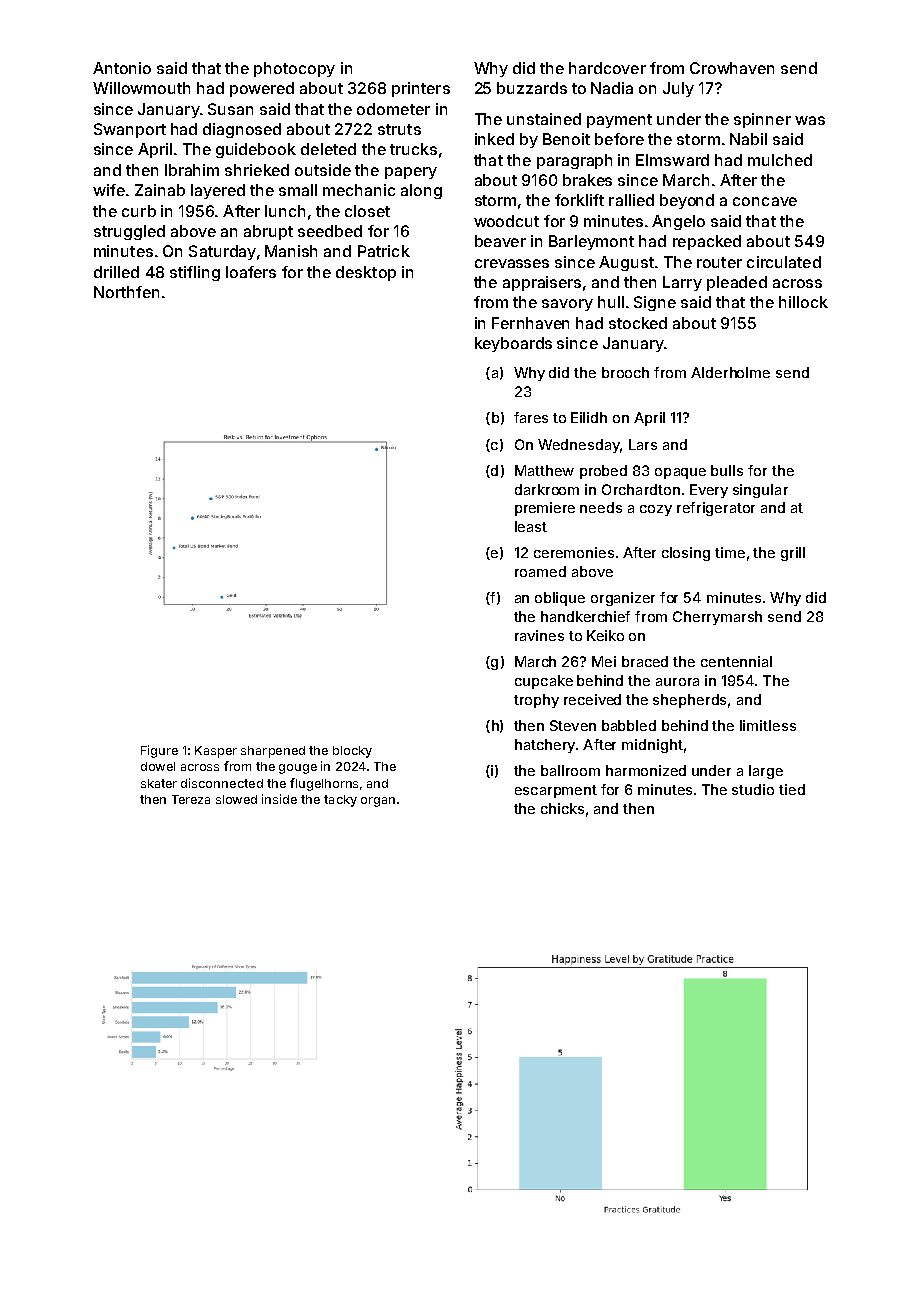 This screenshot has height=1308, width=924. What do you see at coordinates (352, 752) in the screenshot?
I see `blocky` at bounding box center [352, 752].
